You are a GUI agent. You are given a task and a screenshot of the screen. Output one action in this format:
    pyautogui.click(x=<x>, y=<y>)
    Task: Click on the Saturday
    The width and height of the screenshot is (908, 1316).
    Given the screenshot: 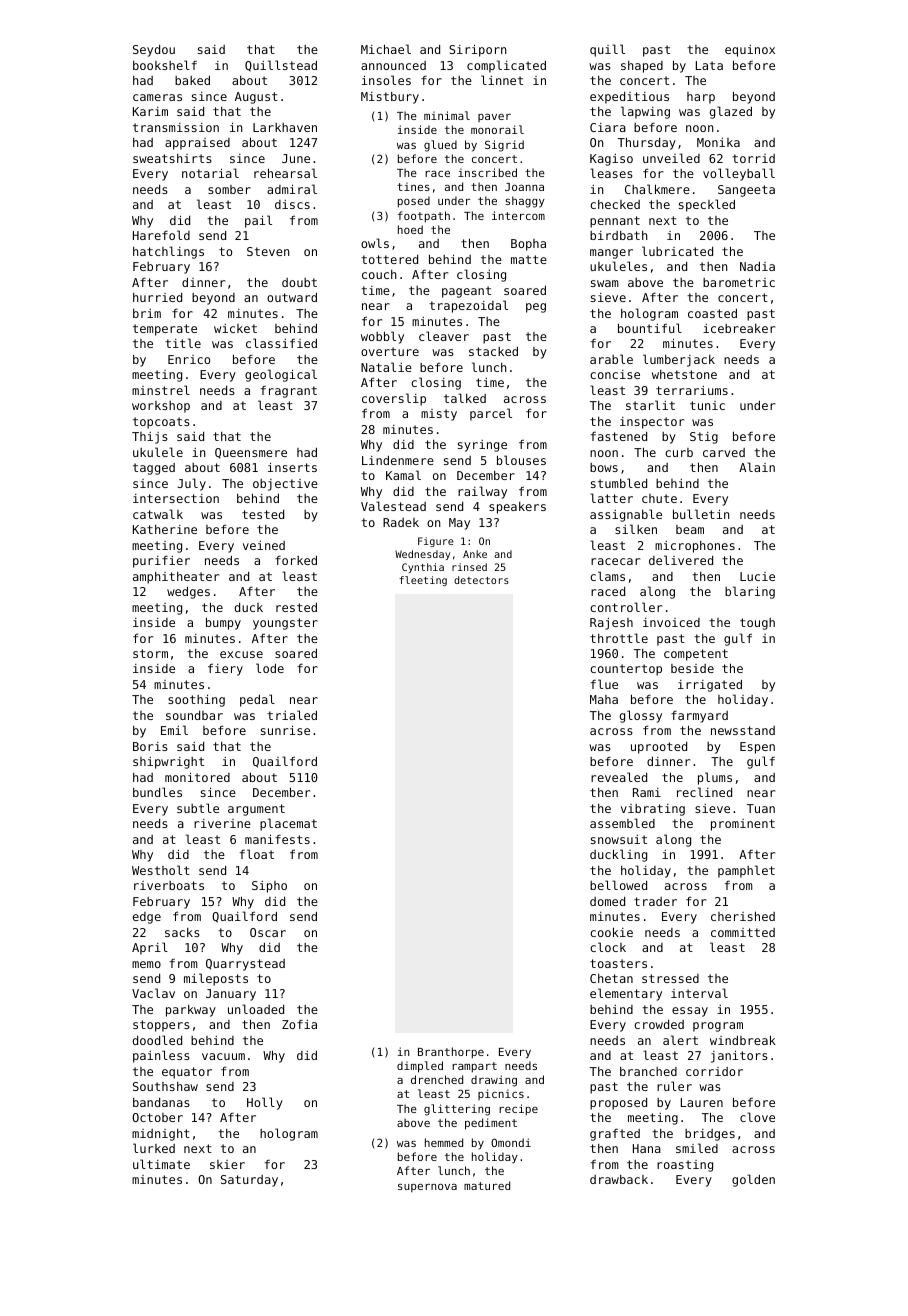 What is the action you would take?
    pyautogui.click(x=249, y=1181)
